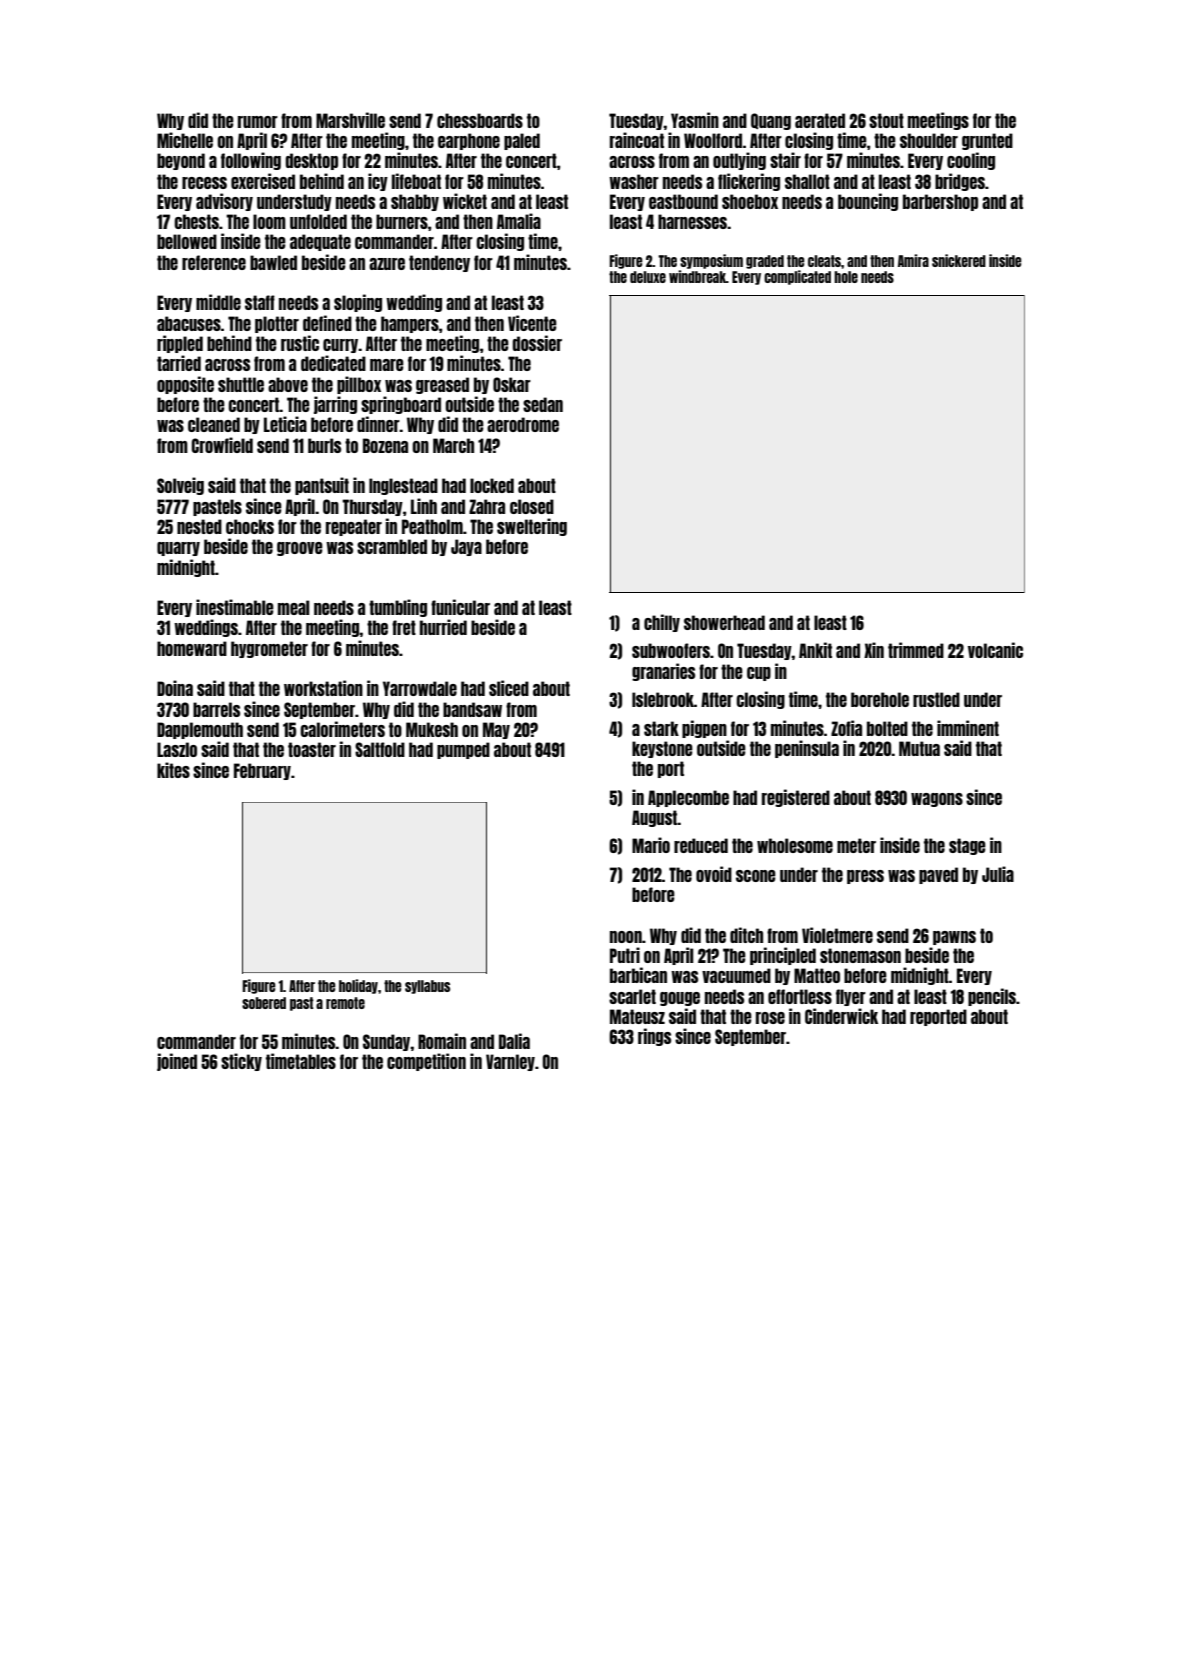 The image size is (1182, 1672). Describe the element at coordinates (241, 1062) in the page. I see `sticky` at that location.
